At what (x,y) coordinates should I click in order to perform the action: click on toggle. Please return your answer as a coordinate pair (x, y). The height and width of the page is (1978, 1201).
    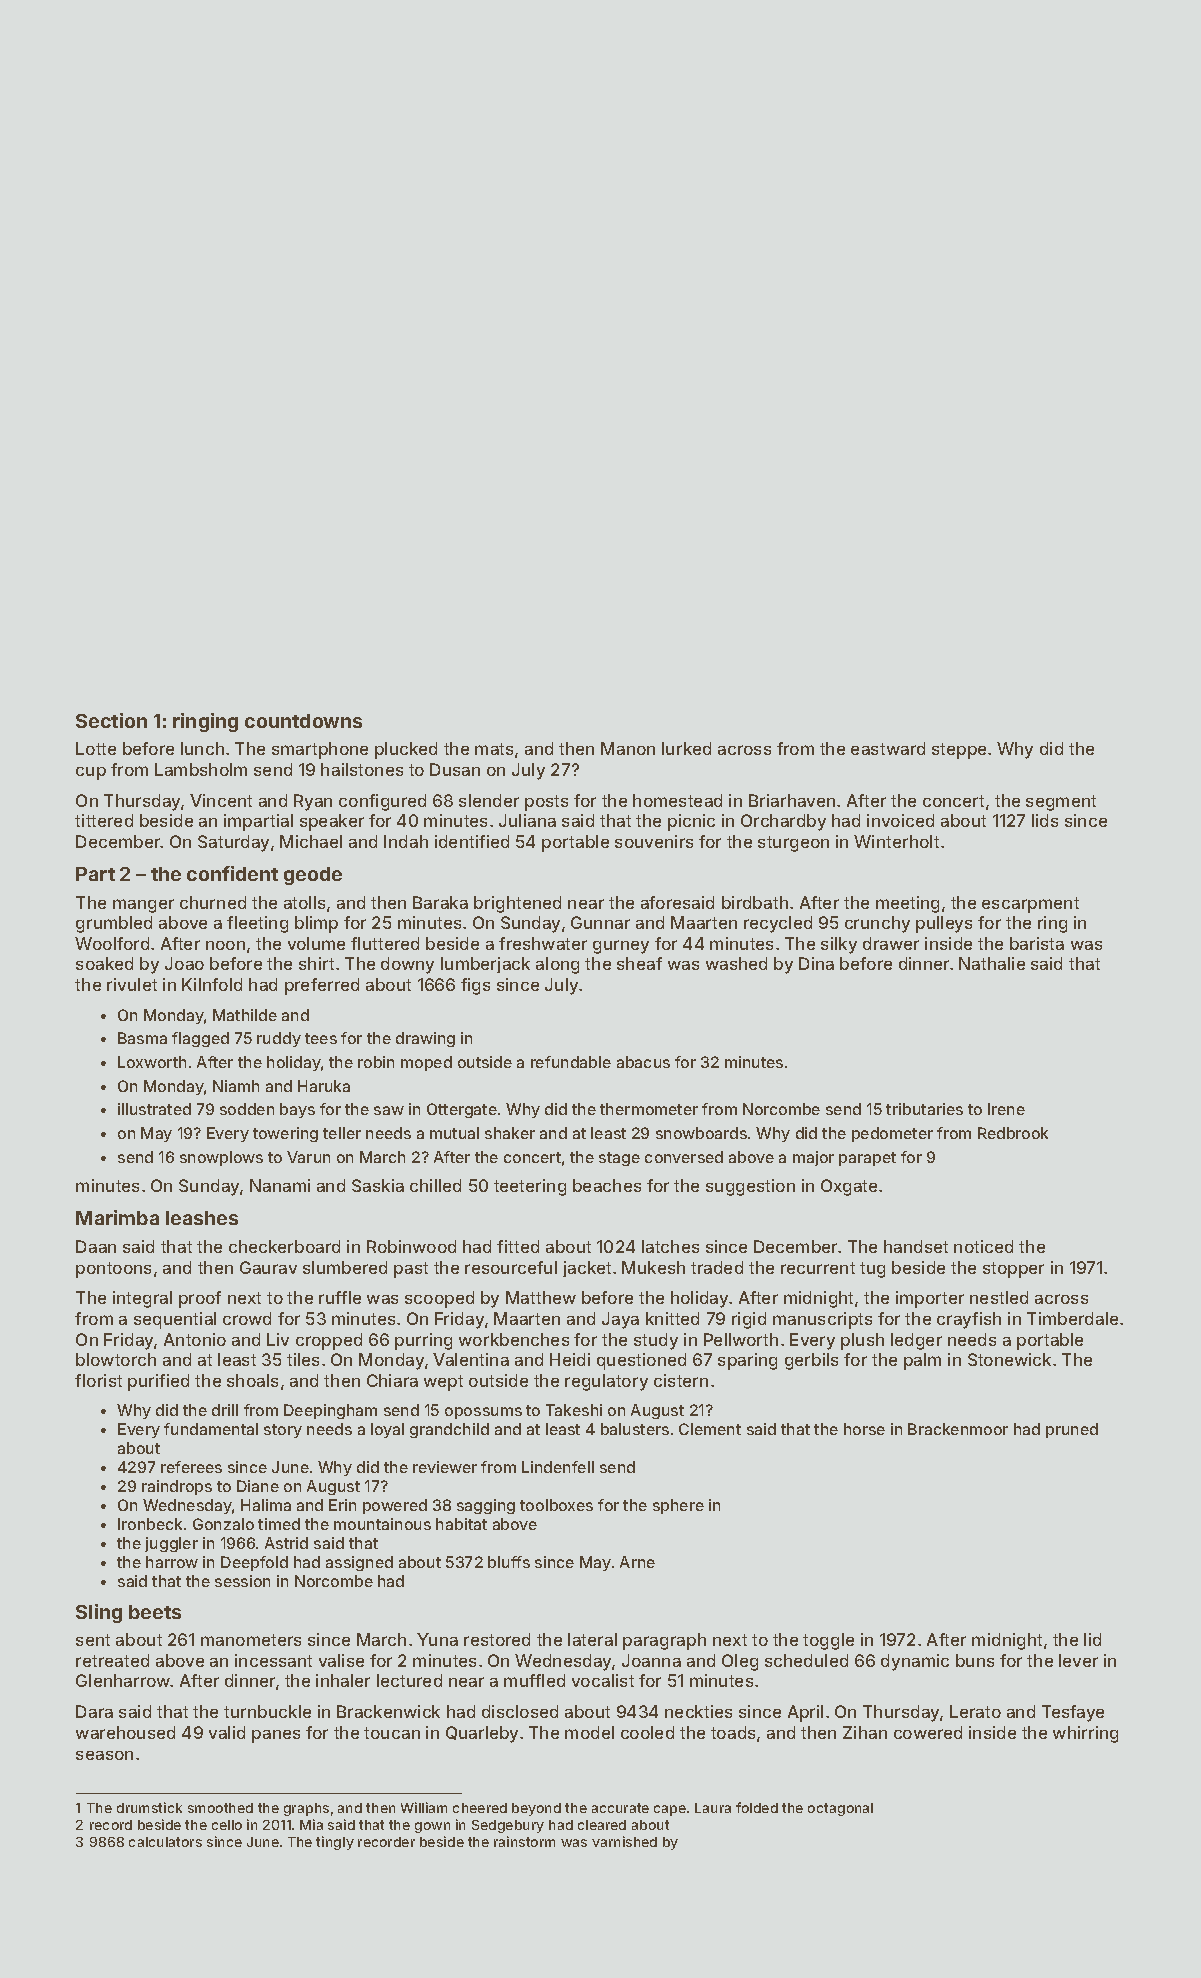
    Looking at the image, I should click on (828, 1641).
